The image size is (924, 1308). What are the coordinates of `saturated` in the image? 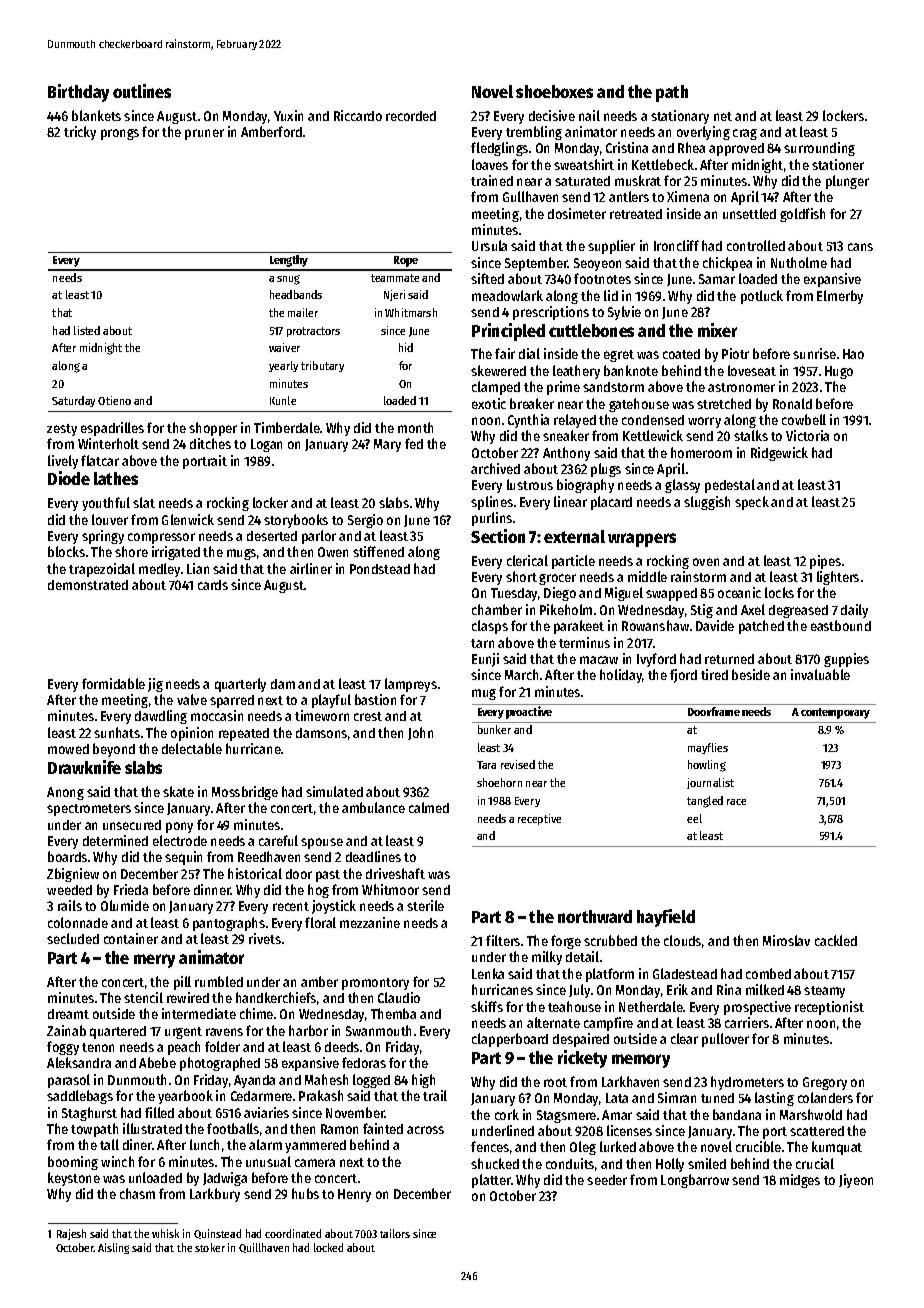 It's located at (582, 181).
